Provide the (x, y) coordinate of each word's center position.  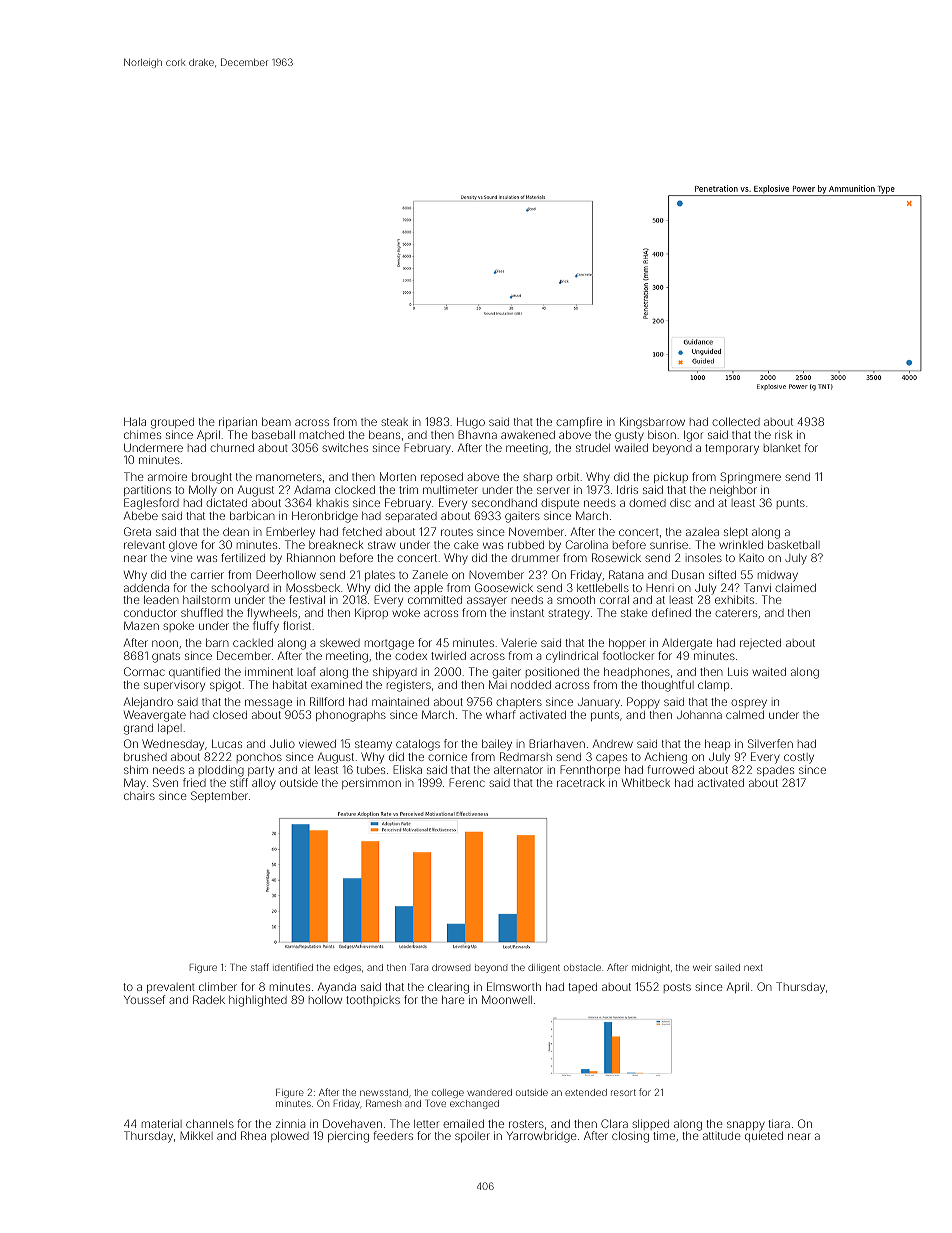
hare (453, 999)
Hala (135, 421)
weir (702, 967)
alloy (264, 784)
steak (394, 422)
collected (736, 421)
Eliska (407, 769)
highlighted (258, 1001)
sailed (727, 967)
